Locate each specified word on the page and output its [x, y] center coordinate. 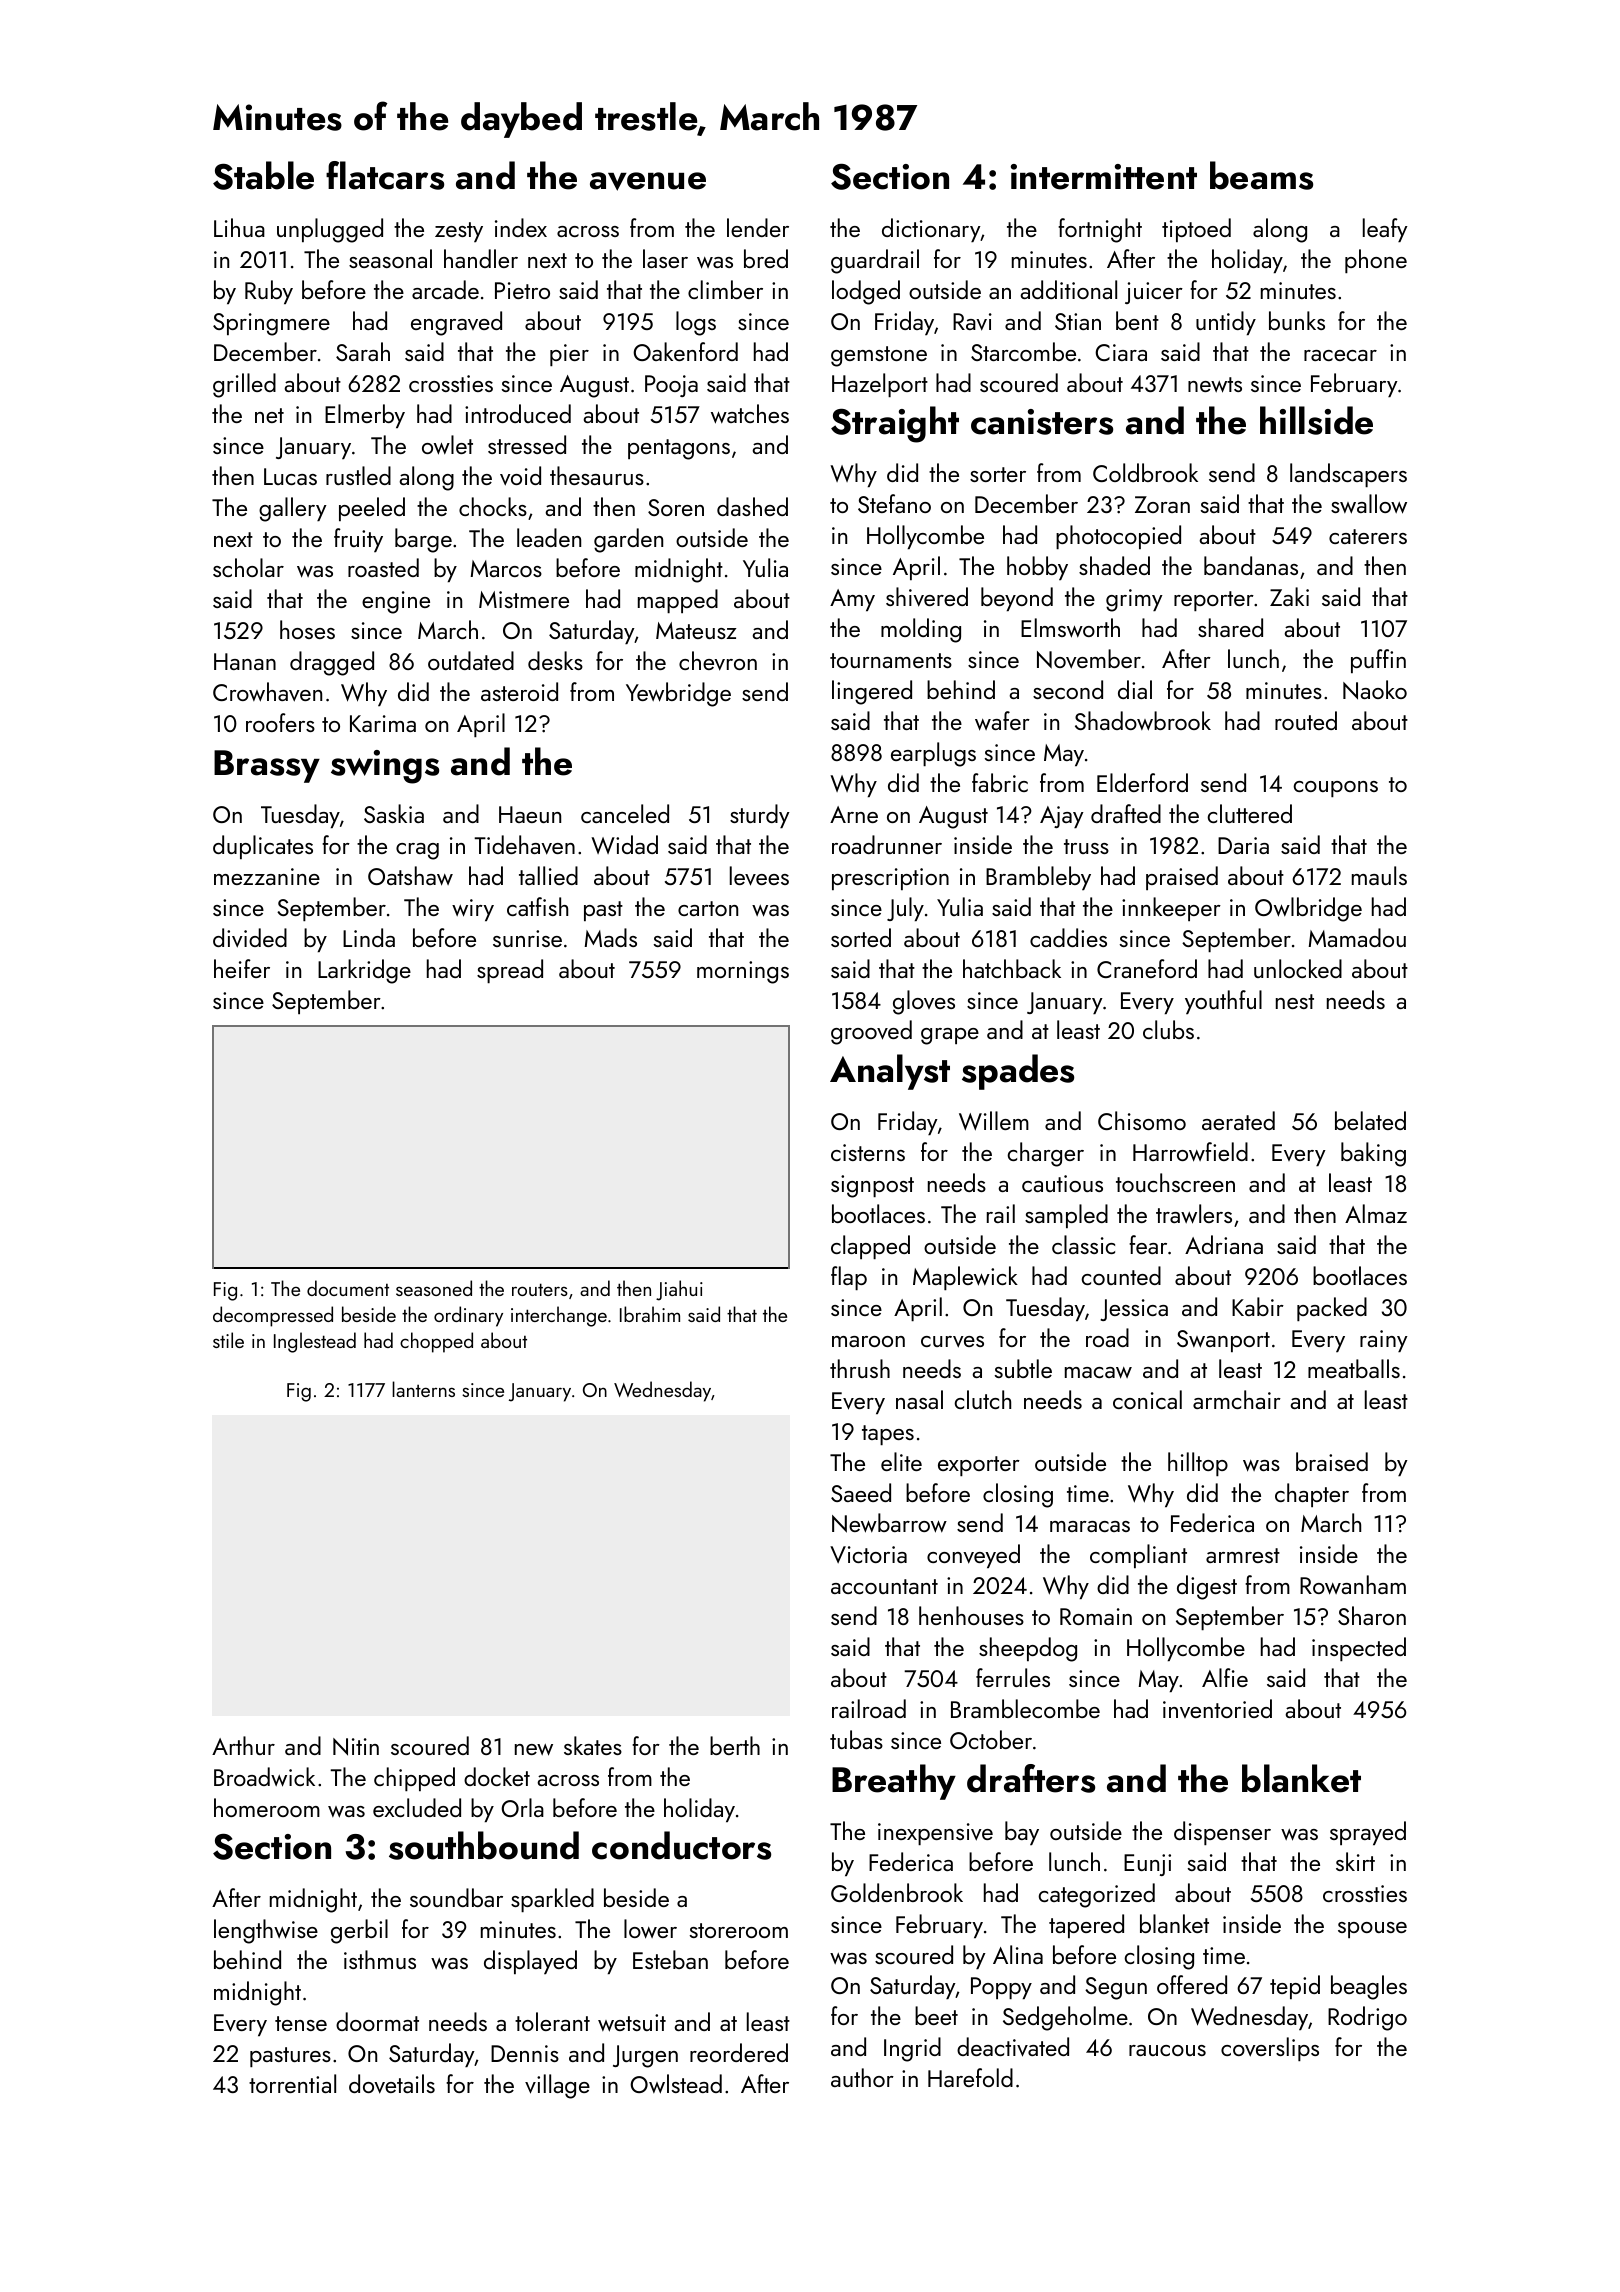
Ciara [1121, 352]
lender [758, 227]
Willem [994, 1121]
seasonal [390, 258]
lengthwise [266, 1931]
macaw [1098, 1373]
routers [540, 1289]
